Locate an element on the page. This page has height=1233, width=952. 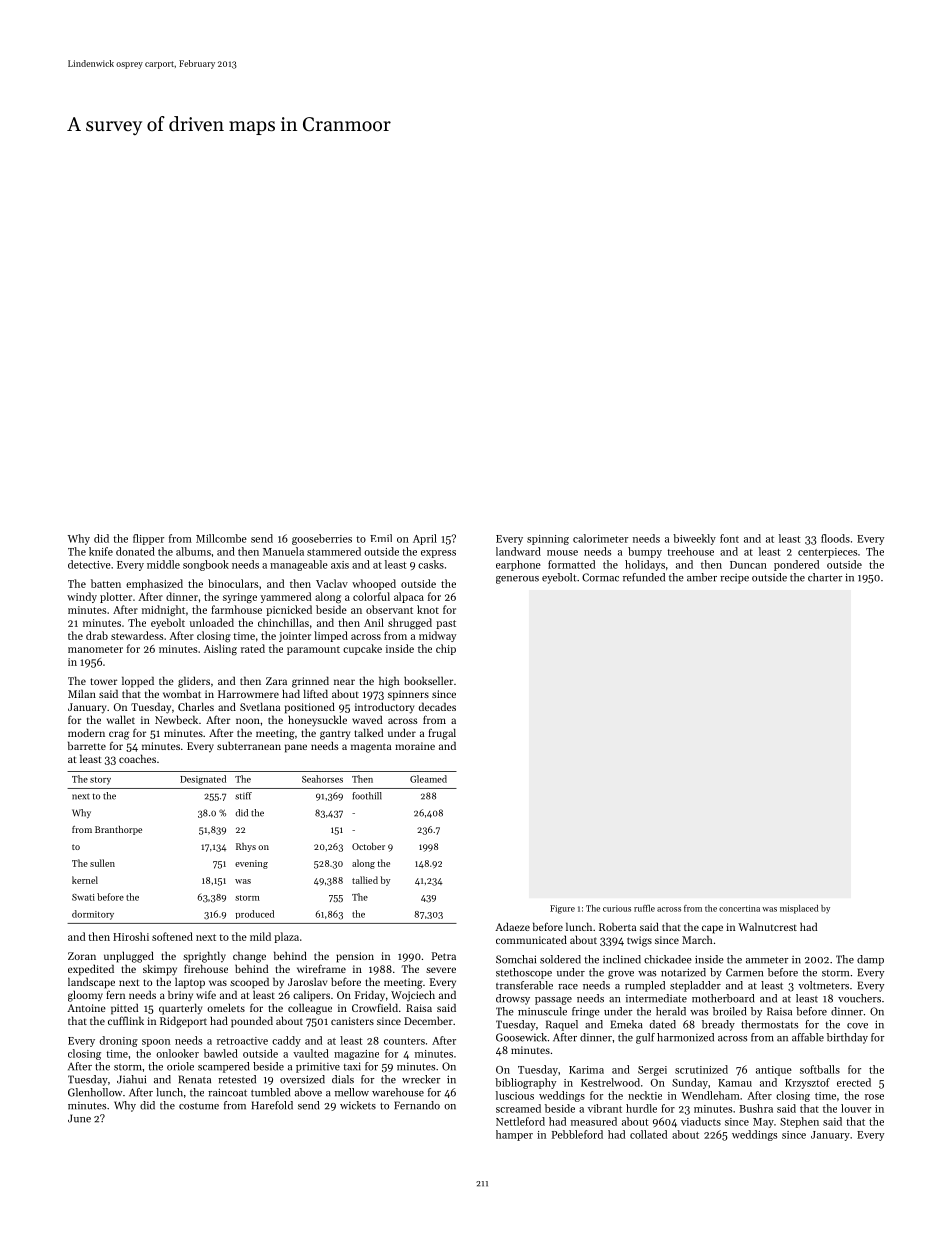
gliders is located at coordinates (194, 682).
